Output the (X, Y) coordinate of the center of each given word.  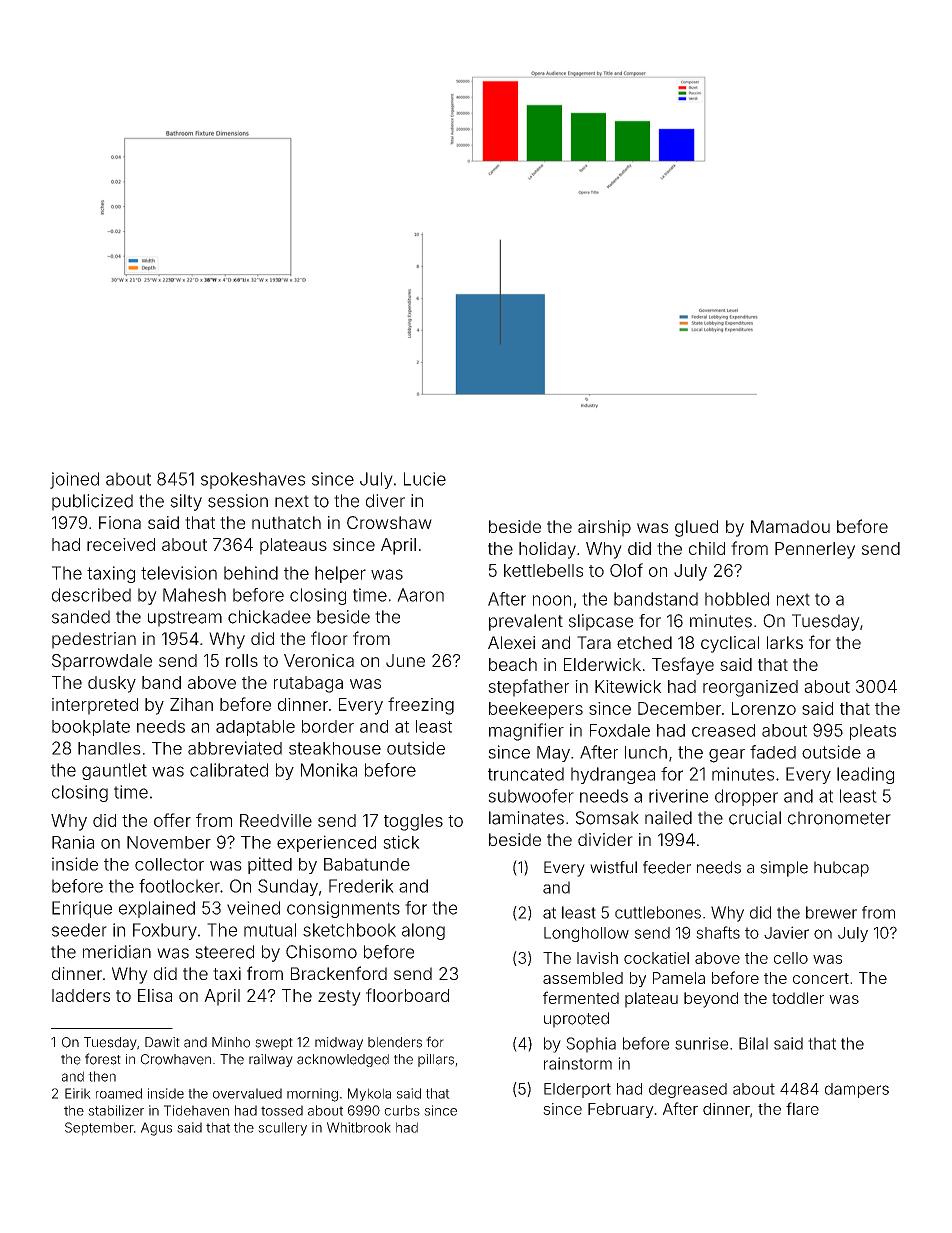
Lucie (425, 479)
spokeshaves (253, 480)
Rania (73, 842)
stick (401, 842)
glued (696, 528)
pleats (873, 732)
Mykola (369, 1094)
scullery (282, 1129)
